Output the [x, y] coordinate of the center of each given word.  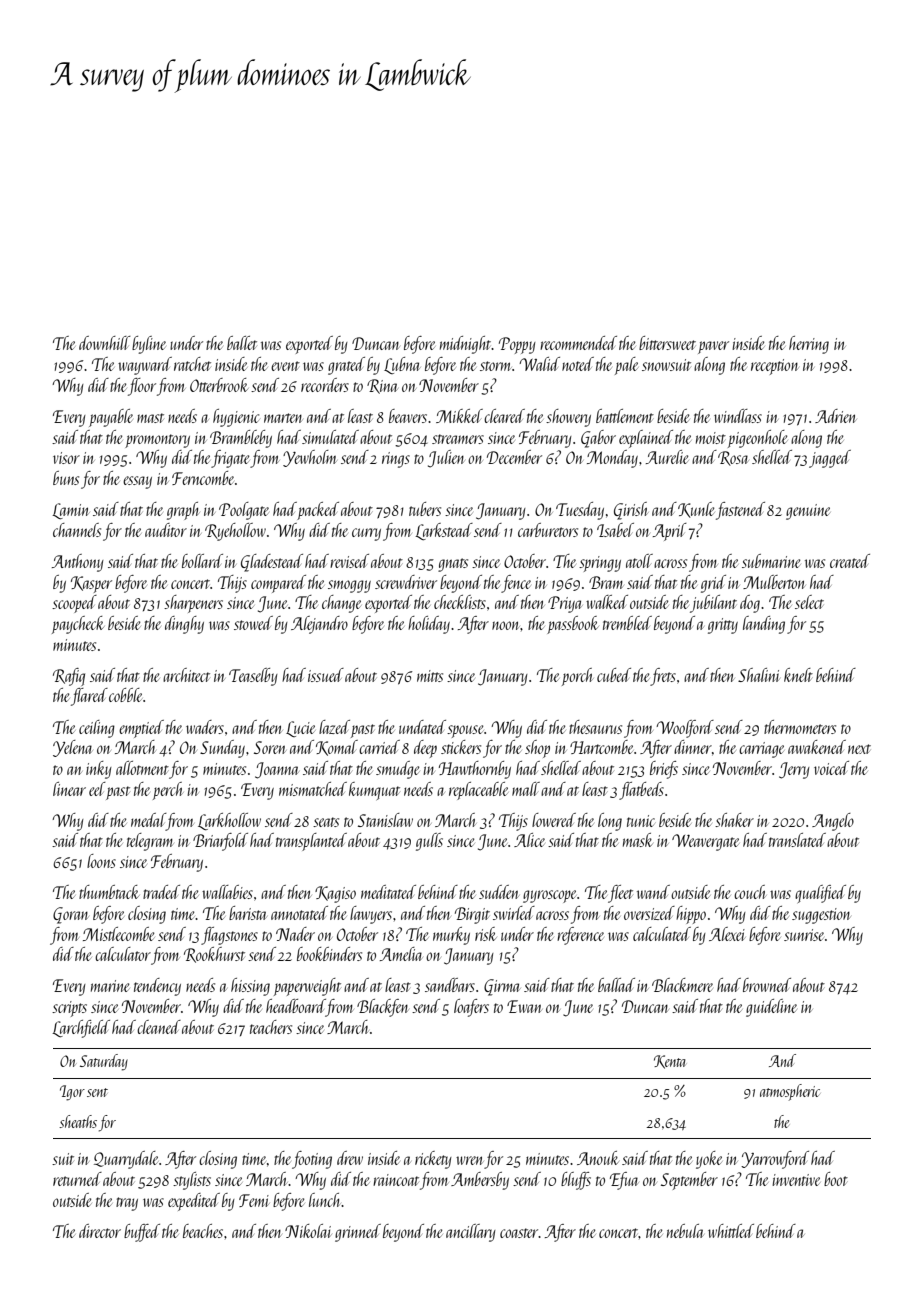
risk [486, 934]
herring [809, 345]
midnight [466, 345]
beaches [203, 1231]
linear [69, 789]
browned [767, 985]
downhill [105, 343]
